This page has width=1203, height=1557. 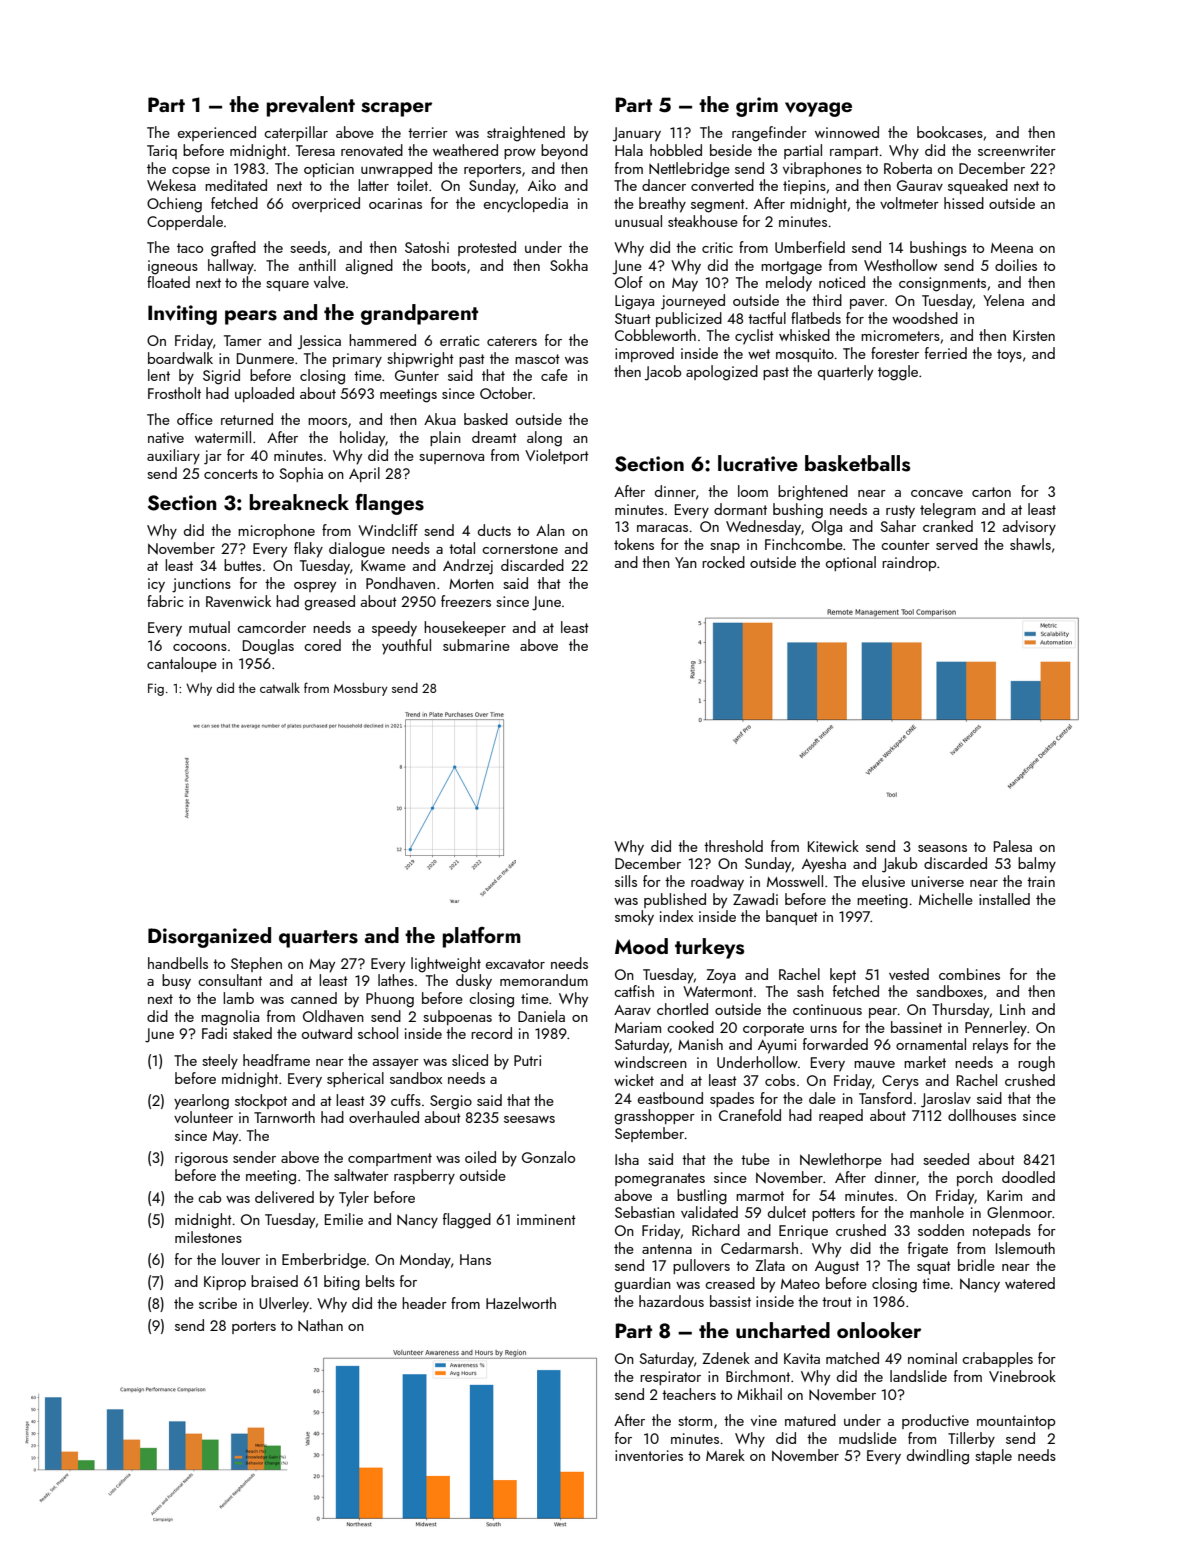 I want to click on rigorous, so click(x=201, y=1159).
